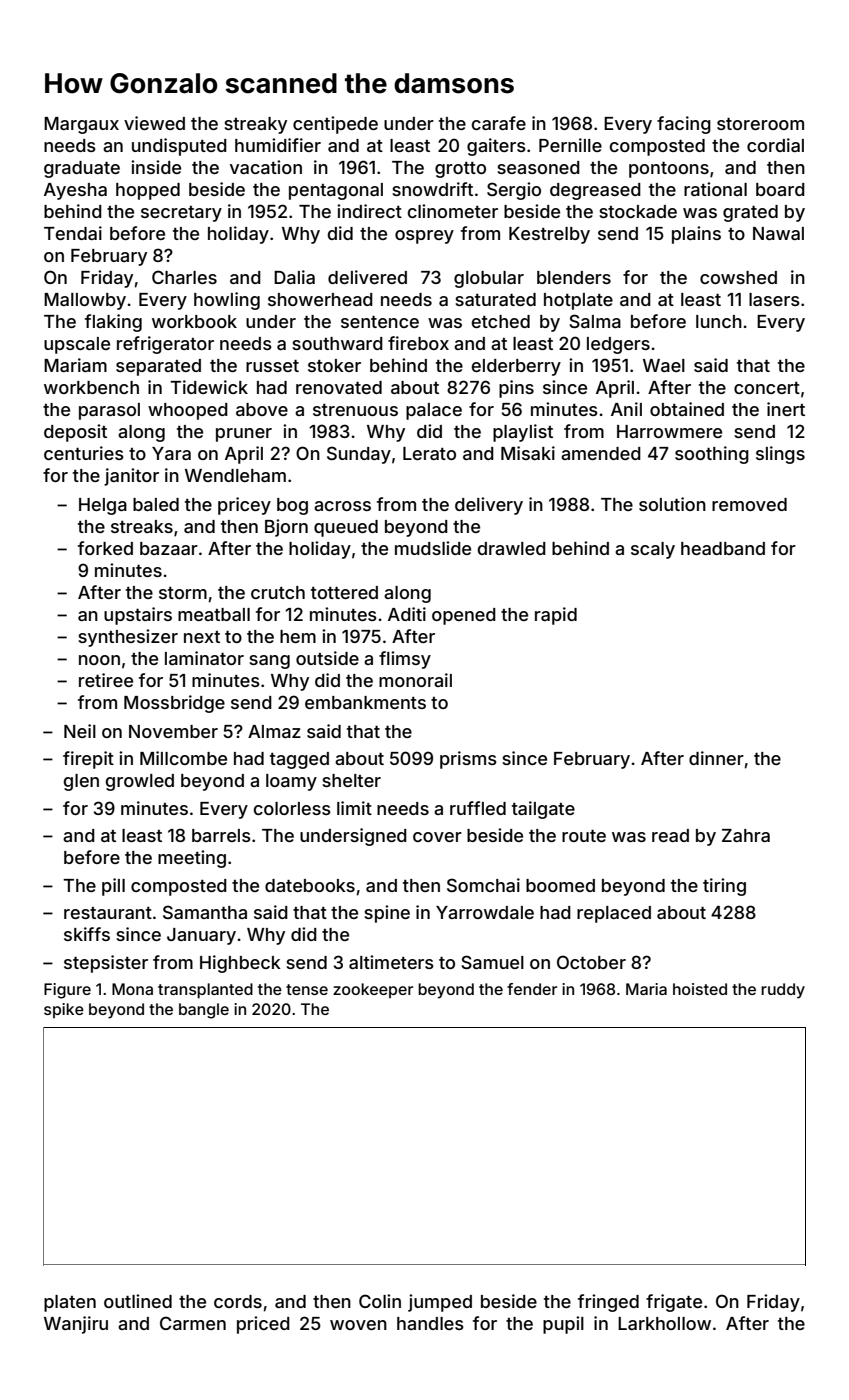 Image resolution: width=849 pixels, height=1400 pixels. Describe the element at coordinates (156, 504) in the screenshot. I see `baled` at that location.
